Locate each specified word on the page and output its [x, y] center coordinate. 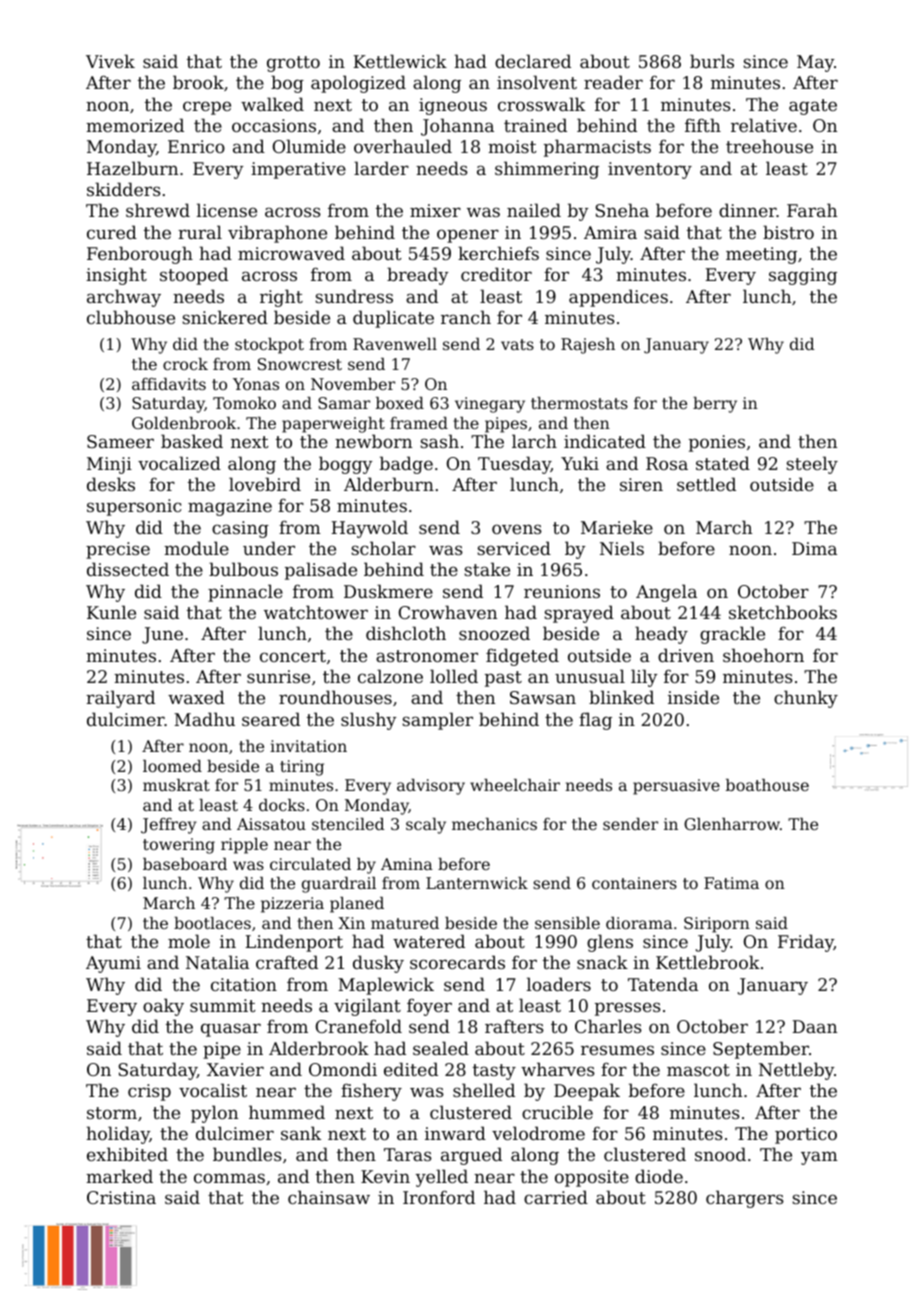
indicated [605, 441]
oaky [163, 1007]
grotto [293, 64]
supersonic [134, 507]
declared [533, 61]
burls [712, 61]
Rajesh [588, 346]
